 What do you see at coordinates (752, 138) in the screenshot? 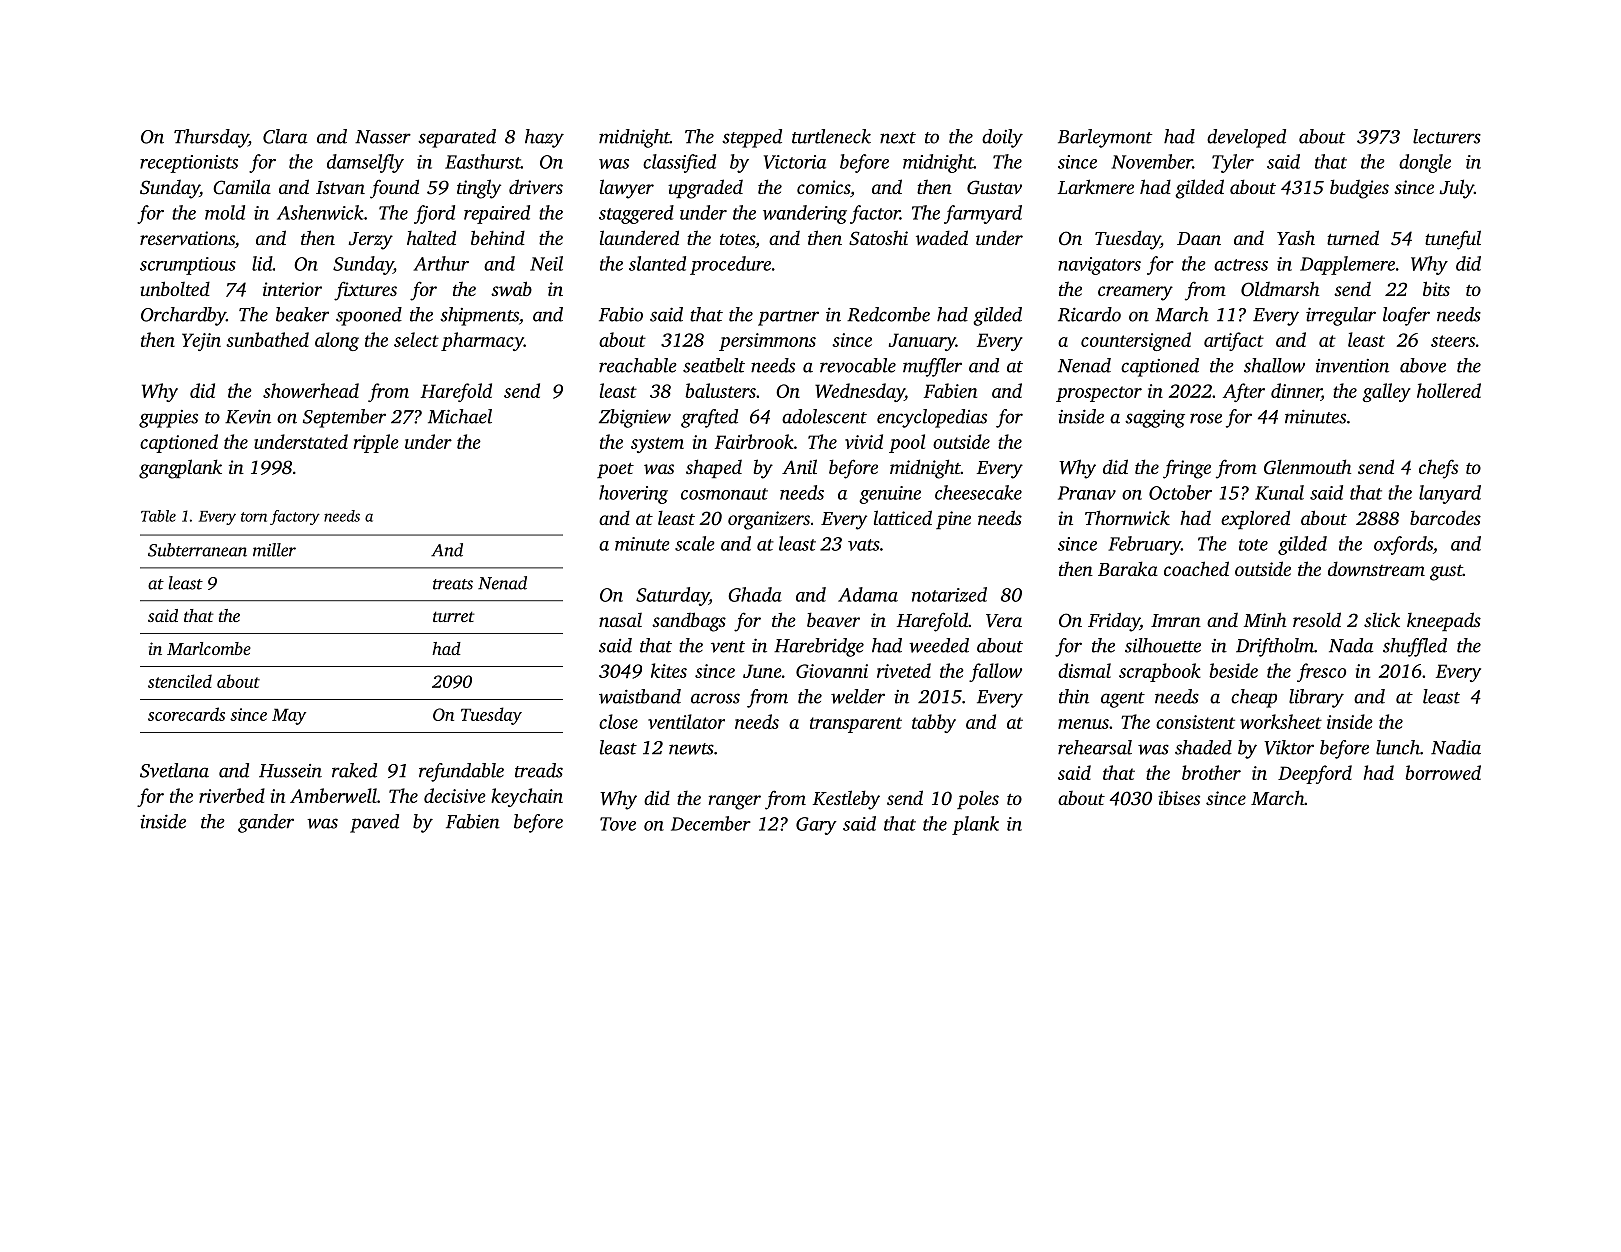
I see `stepped` at bounding box center [752, 138].
